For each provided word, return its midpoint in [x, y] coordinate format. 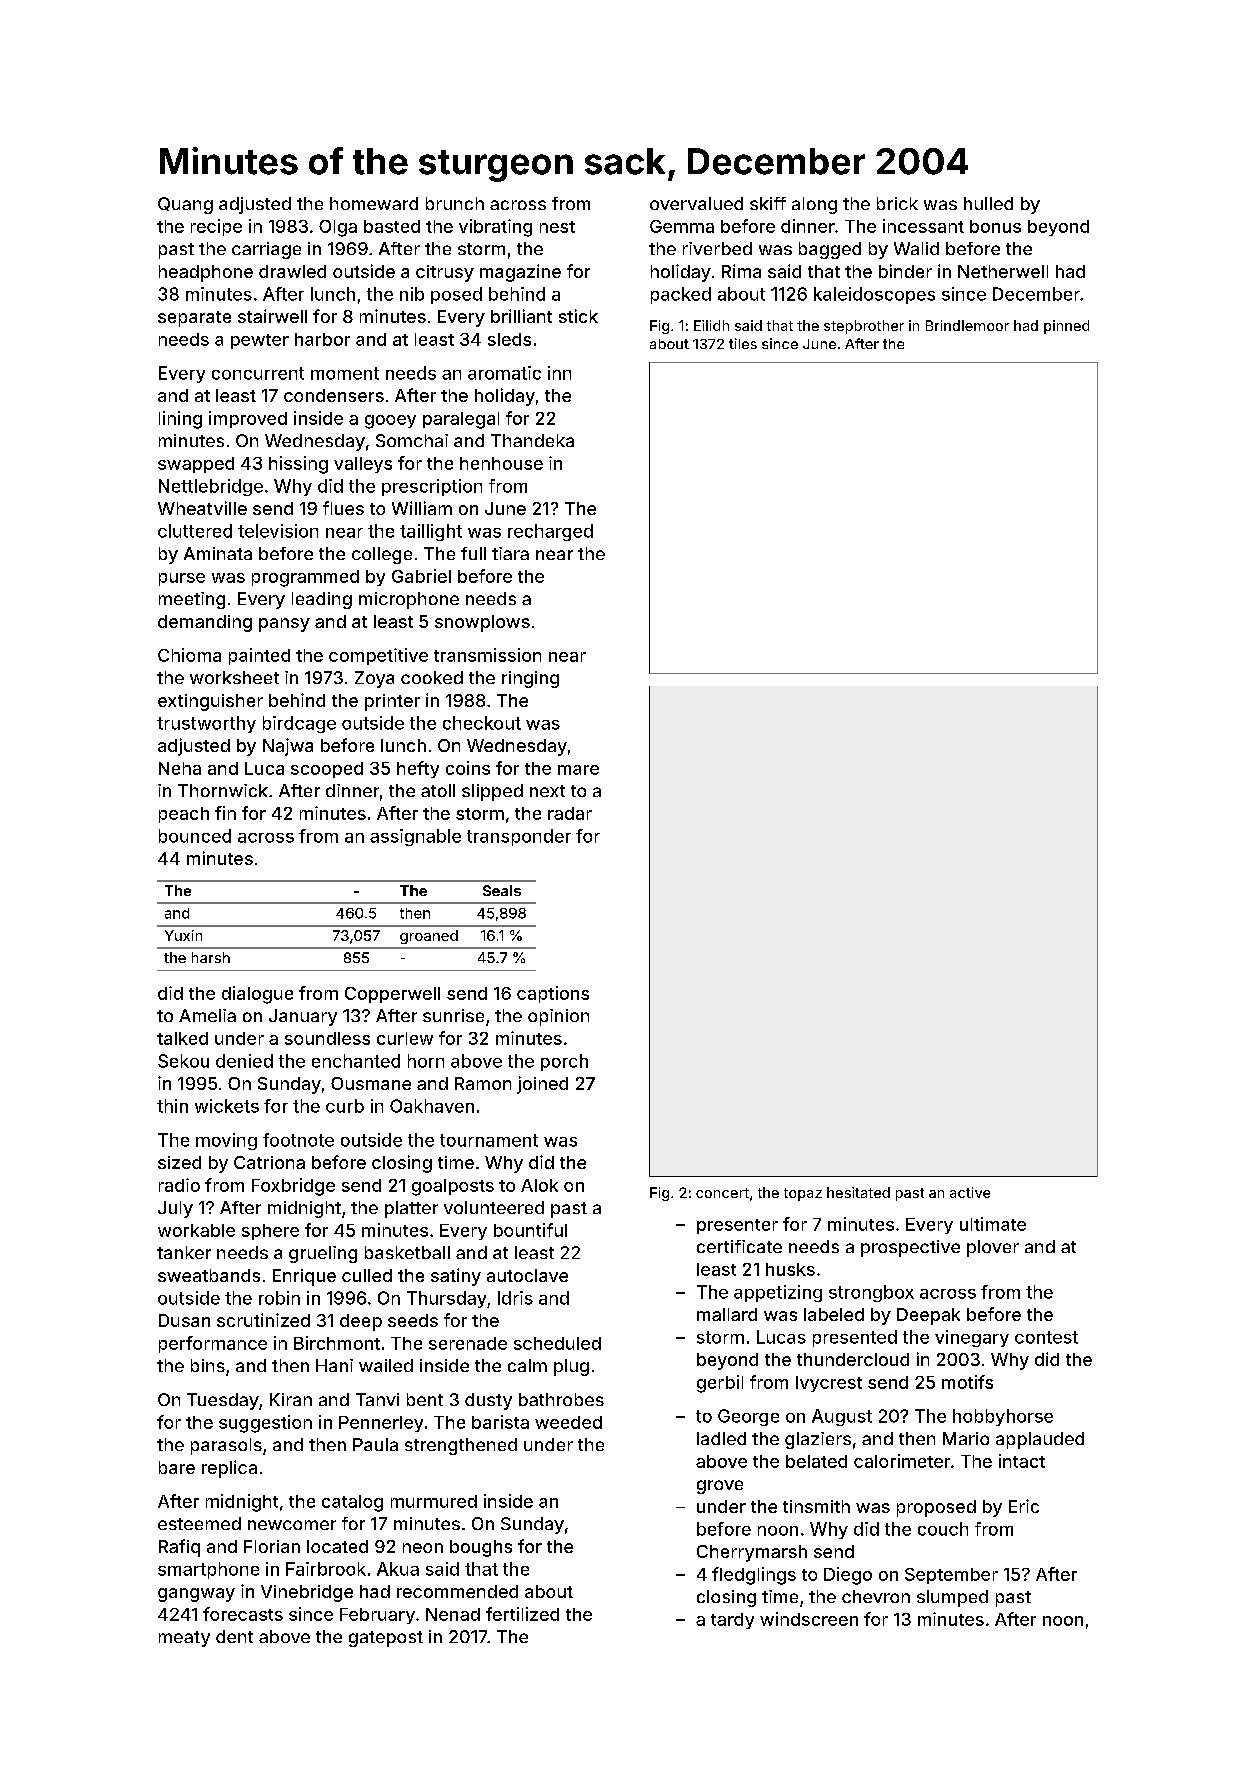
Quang [185, 205]
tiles [743, 343]
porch [564, 1062]
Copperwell [392, 995]
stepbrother [864, 327]
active [970, 1192]
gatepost [386, 1639]
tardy [732, 1621]
